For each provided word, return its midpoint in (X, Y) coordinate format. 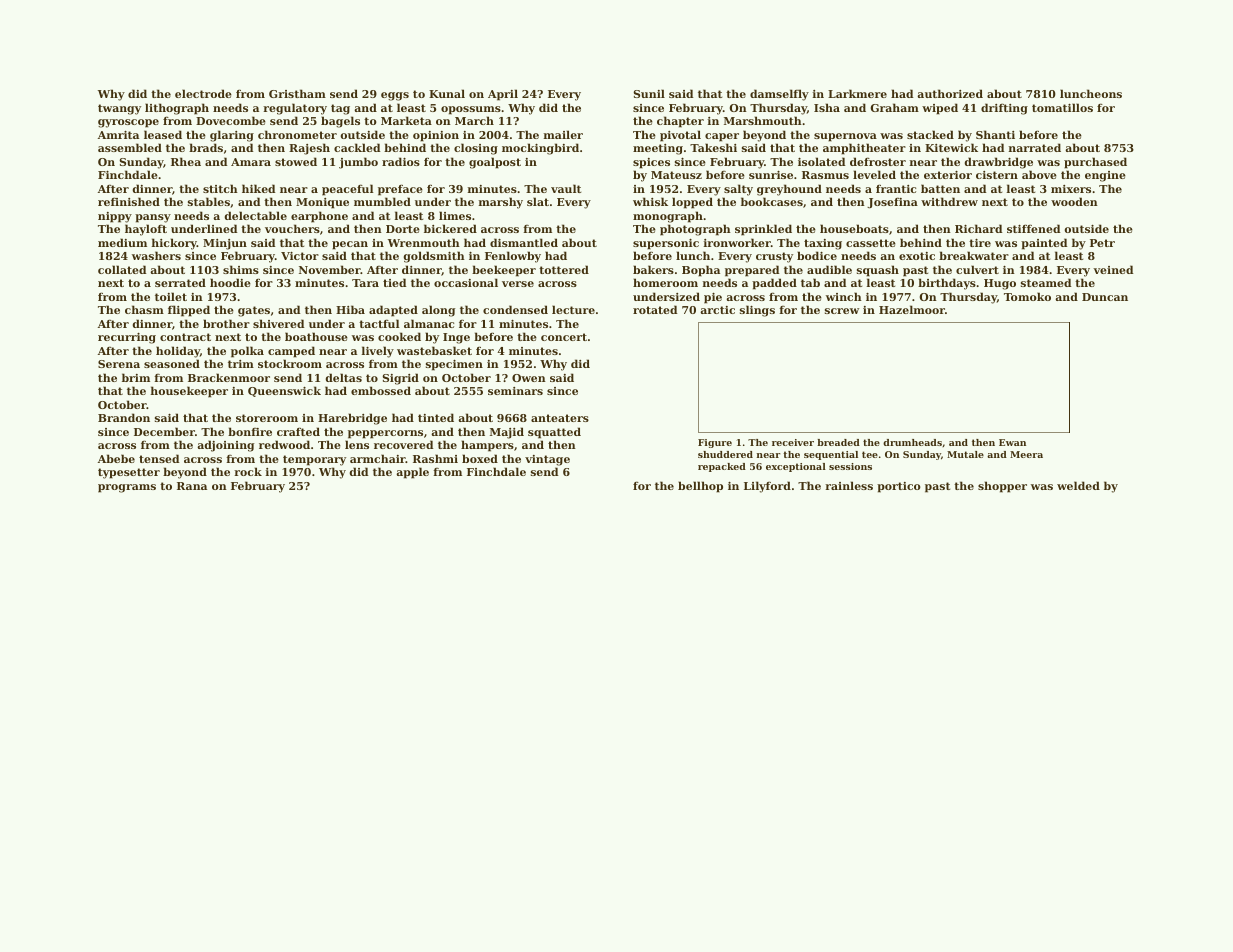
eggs (395, 96)
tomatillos (1062, 107)
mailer (563, 134)
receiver (793, 442)
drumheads (912, 442)
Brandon (124, 417)
